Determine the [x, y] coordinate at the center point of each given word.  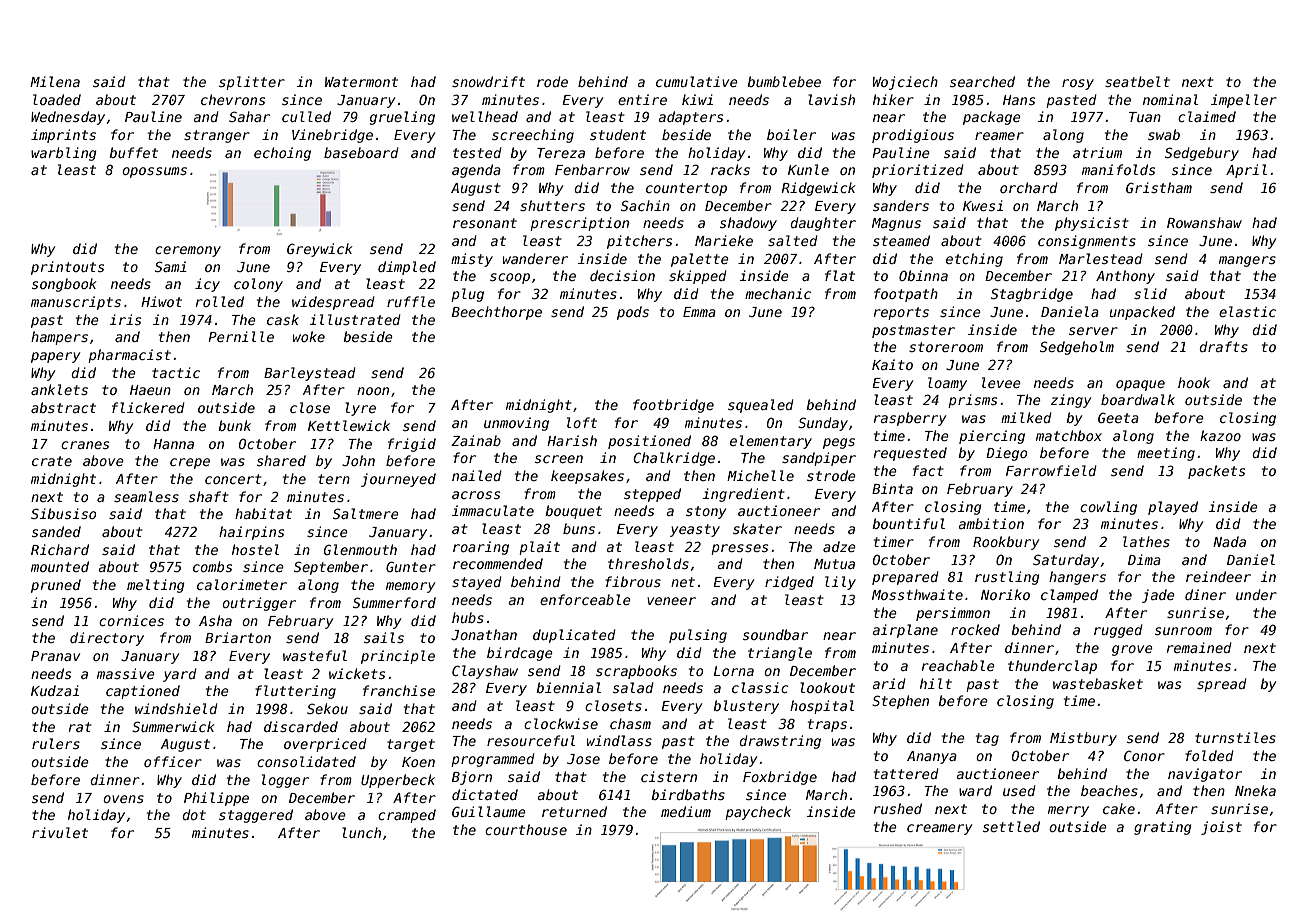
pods [633, 313]
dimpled [407, 268]
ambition [991, 523]
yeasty [695, 530]
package [992, 118]
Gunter [411, 566]
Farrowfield [1051, 470]
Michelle [760, 475]
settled [1011, 826]
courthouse [526, 829]
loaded [57, 99]
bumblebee [784, 81]
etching [974, 260]
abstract [63, 407]
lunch [361, 832]
